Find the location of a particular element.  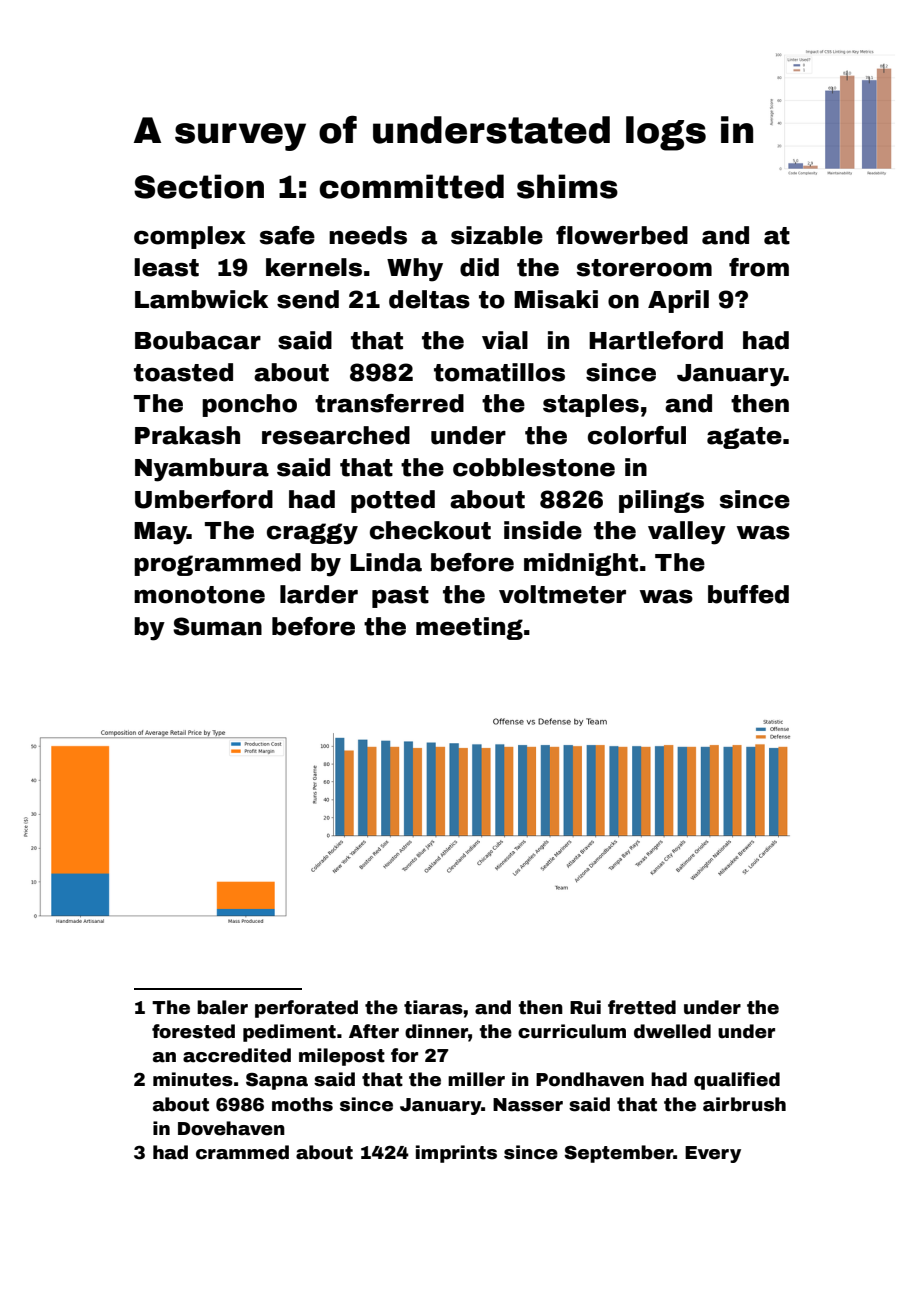

Dovehaven is located at coordinates (231, 1128).
